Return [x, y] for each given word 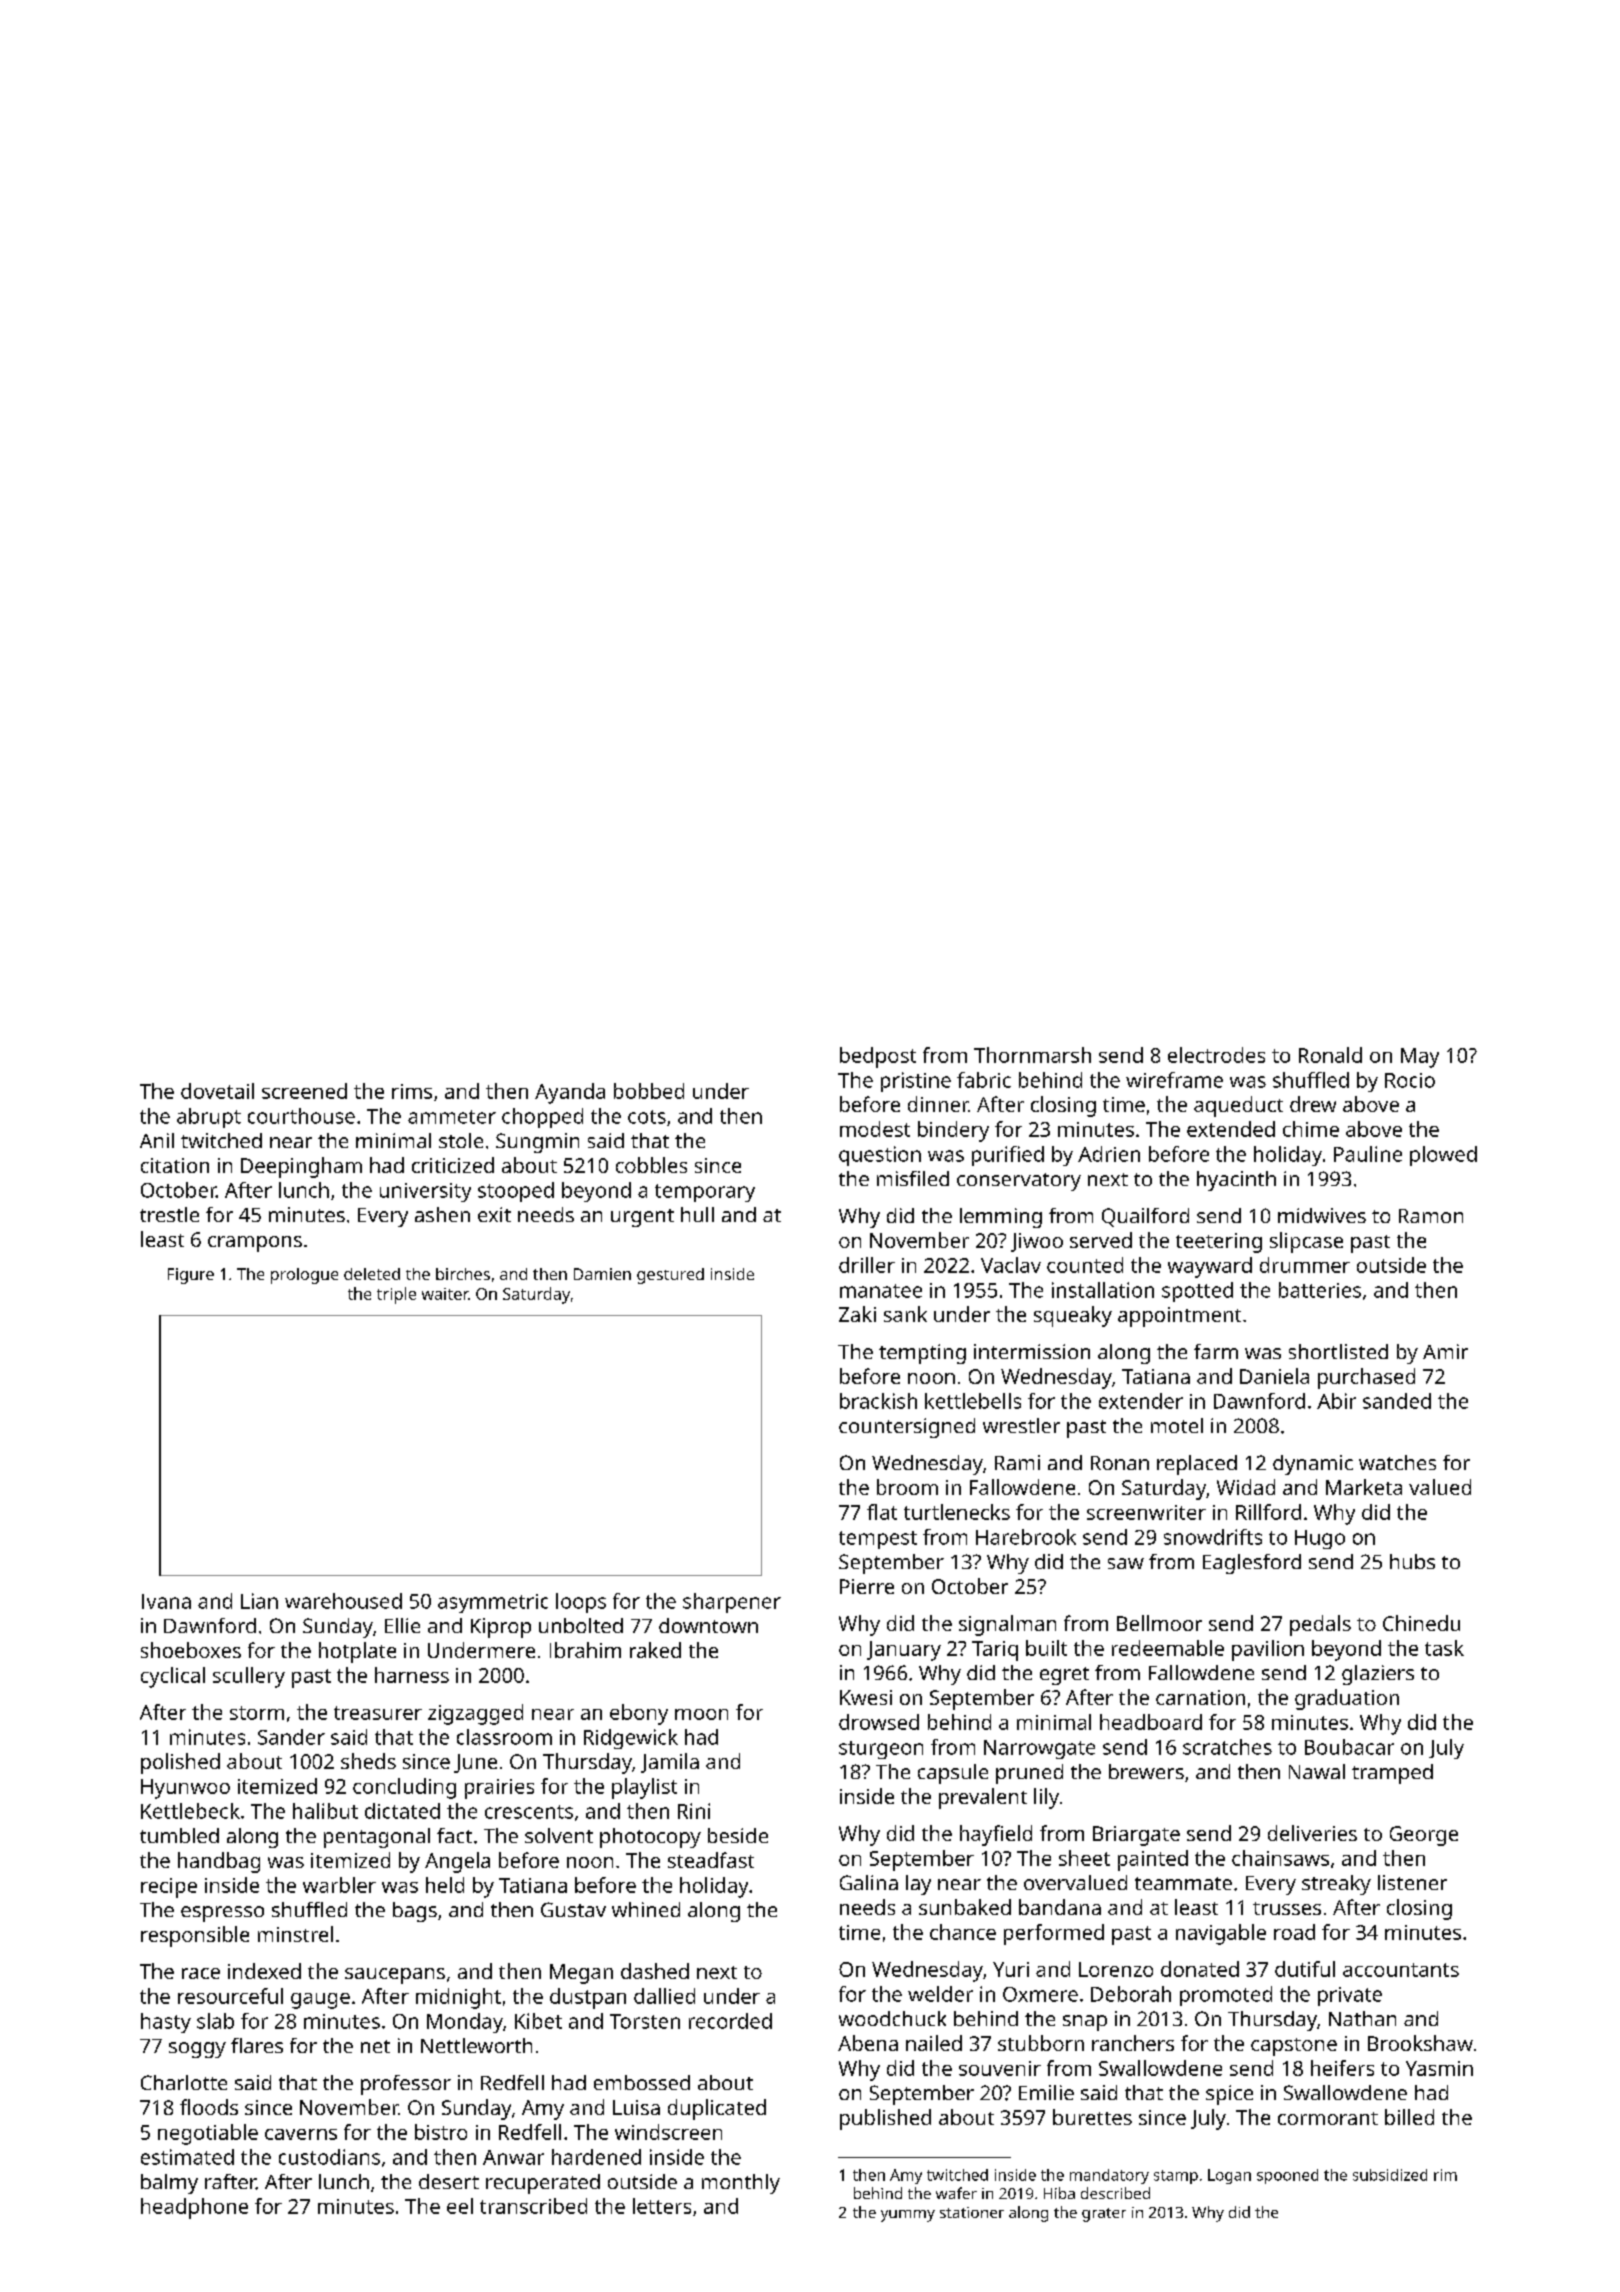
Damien [602, 1274]
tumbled [179, 1835]
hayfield [996, 1835]
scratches [1227, 1747]
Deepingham [301, 1167]
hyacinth [1236, 1181]
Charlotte [184, 2082]
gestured [670, 1276]
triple [396, 1295]
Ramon [1431, 1216]
